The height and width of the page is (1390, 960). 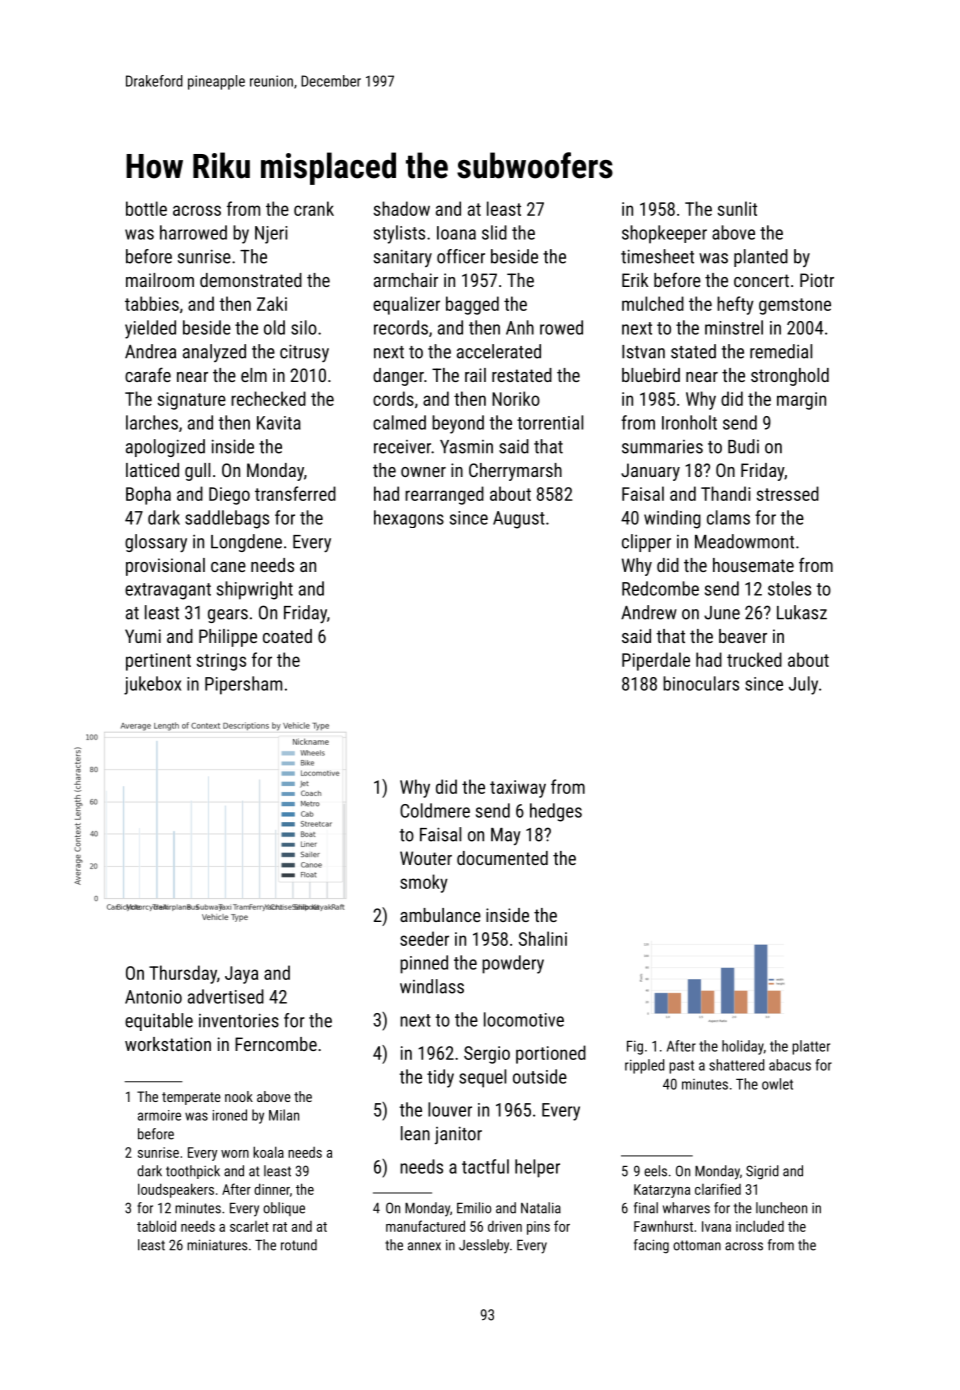 What do you see at coordinates (217, 1245) in the page?
I see `miniatures` at bounding box center [217, 1245].
